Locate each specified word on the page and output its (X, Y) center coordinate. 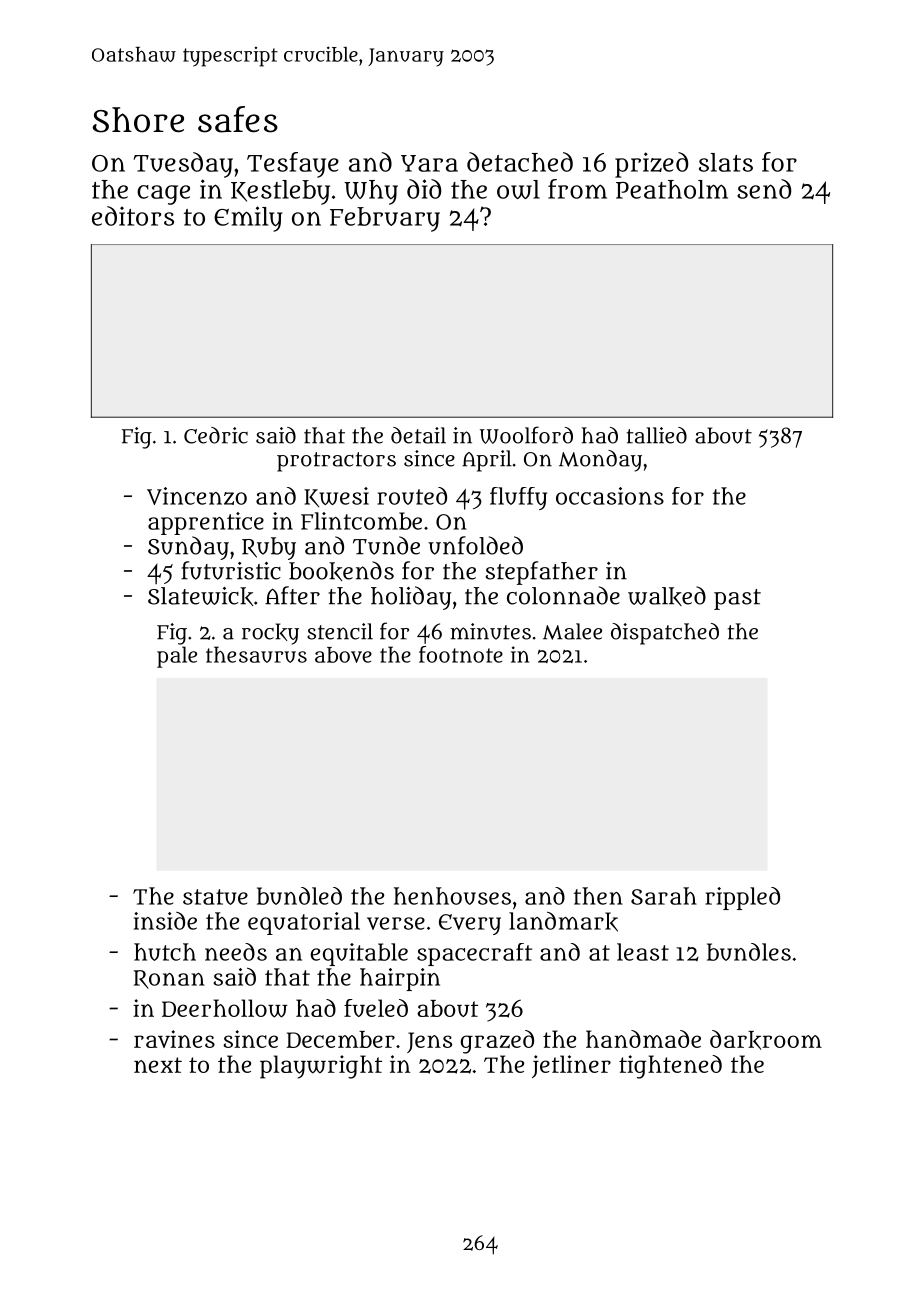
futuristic (231, 570)
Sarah (664, 896)
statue (215, 897)
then (598, 896)
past (737, 599)
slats (726, 162)
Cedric (216, 435)
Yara (429, 163)
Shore (138, 120)
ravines (174, 1039)
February (385, 219)
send (764, 189)
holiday (411, 598)
